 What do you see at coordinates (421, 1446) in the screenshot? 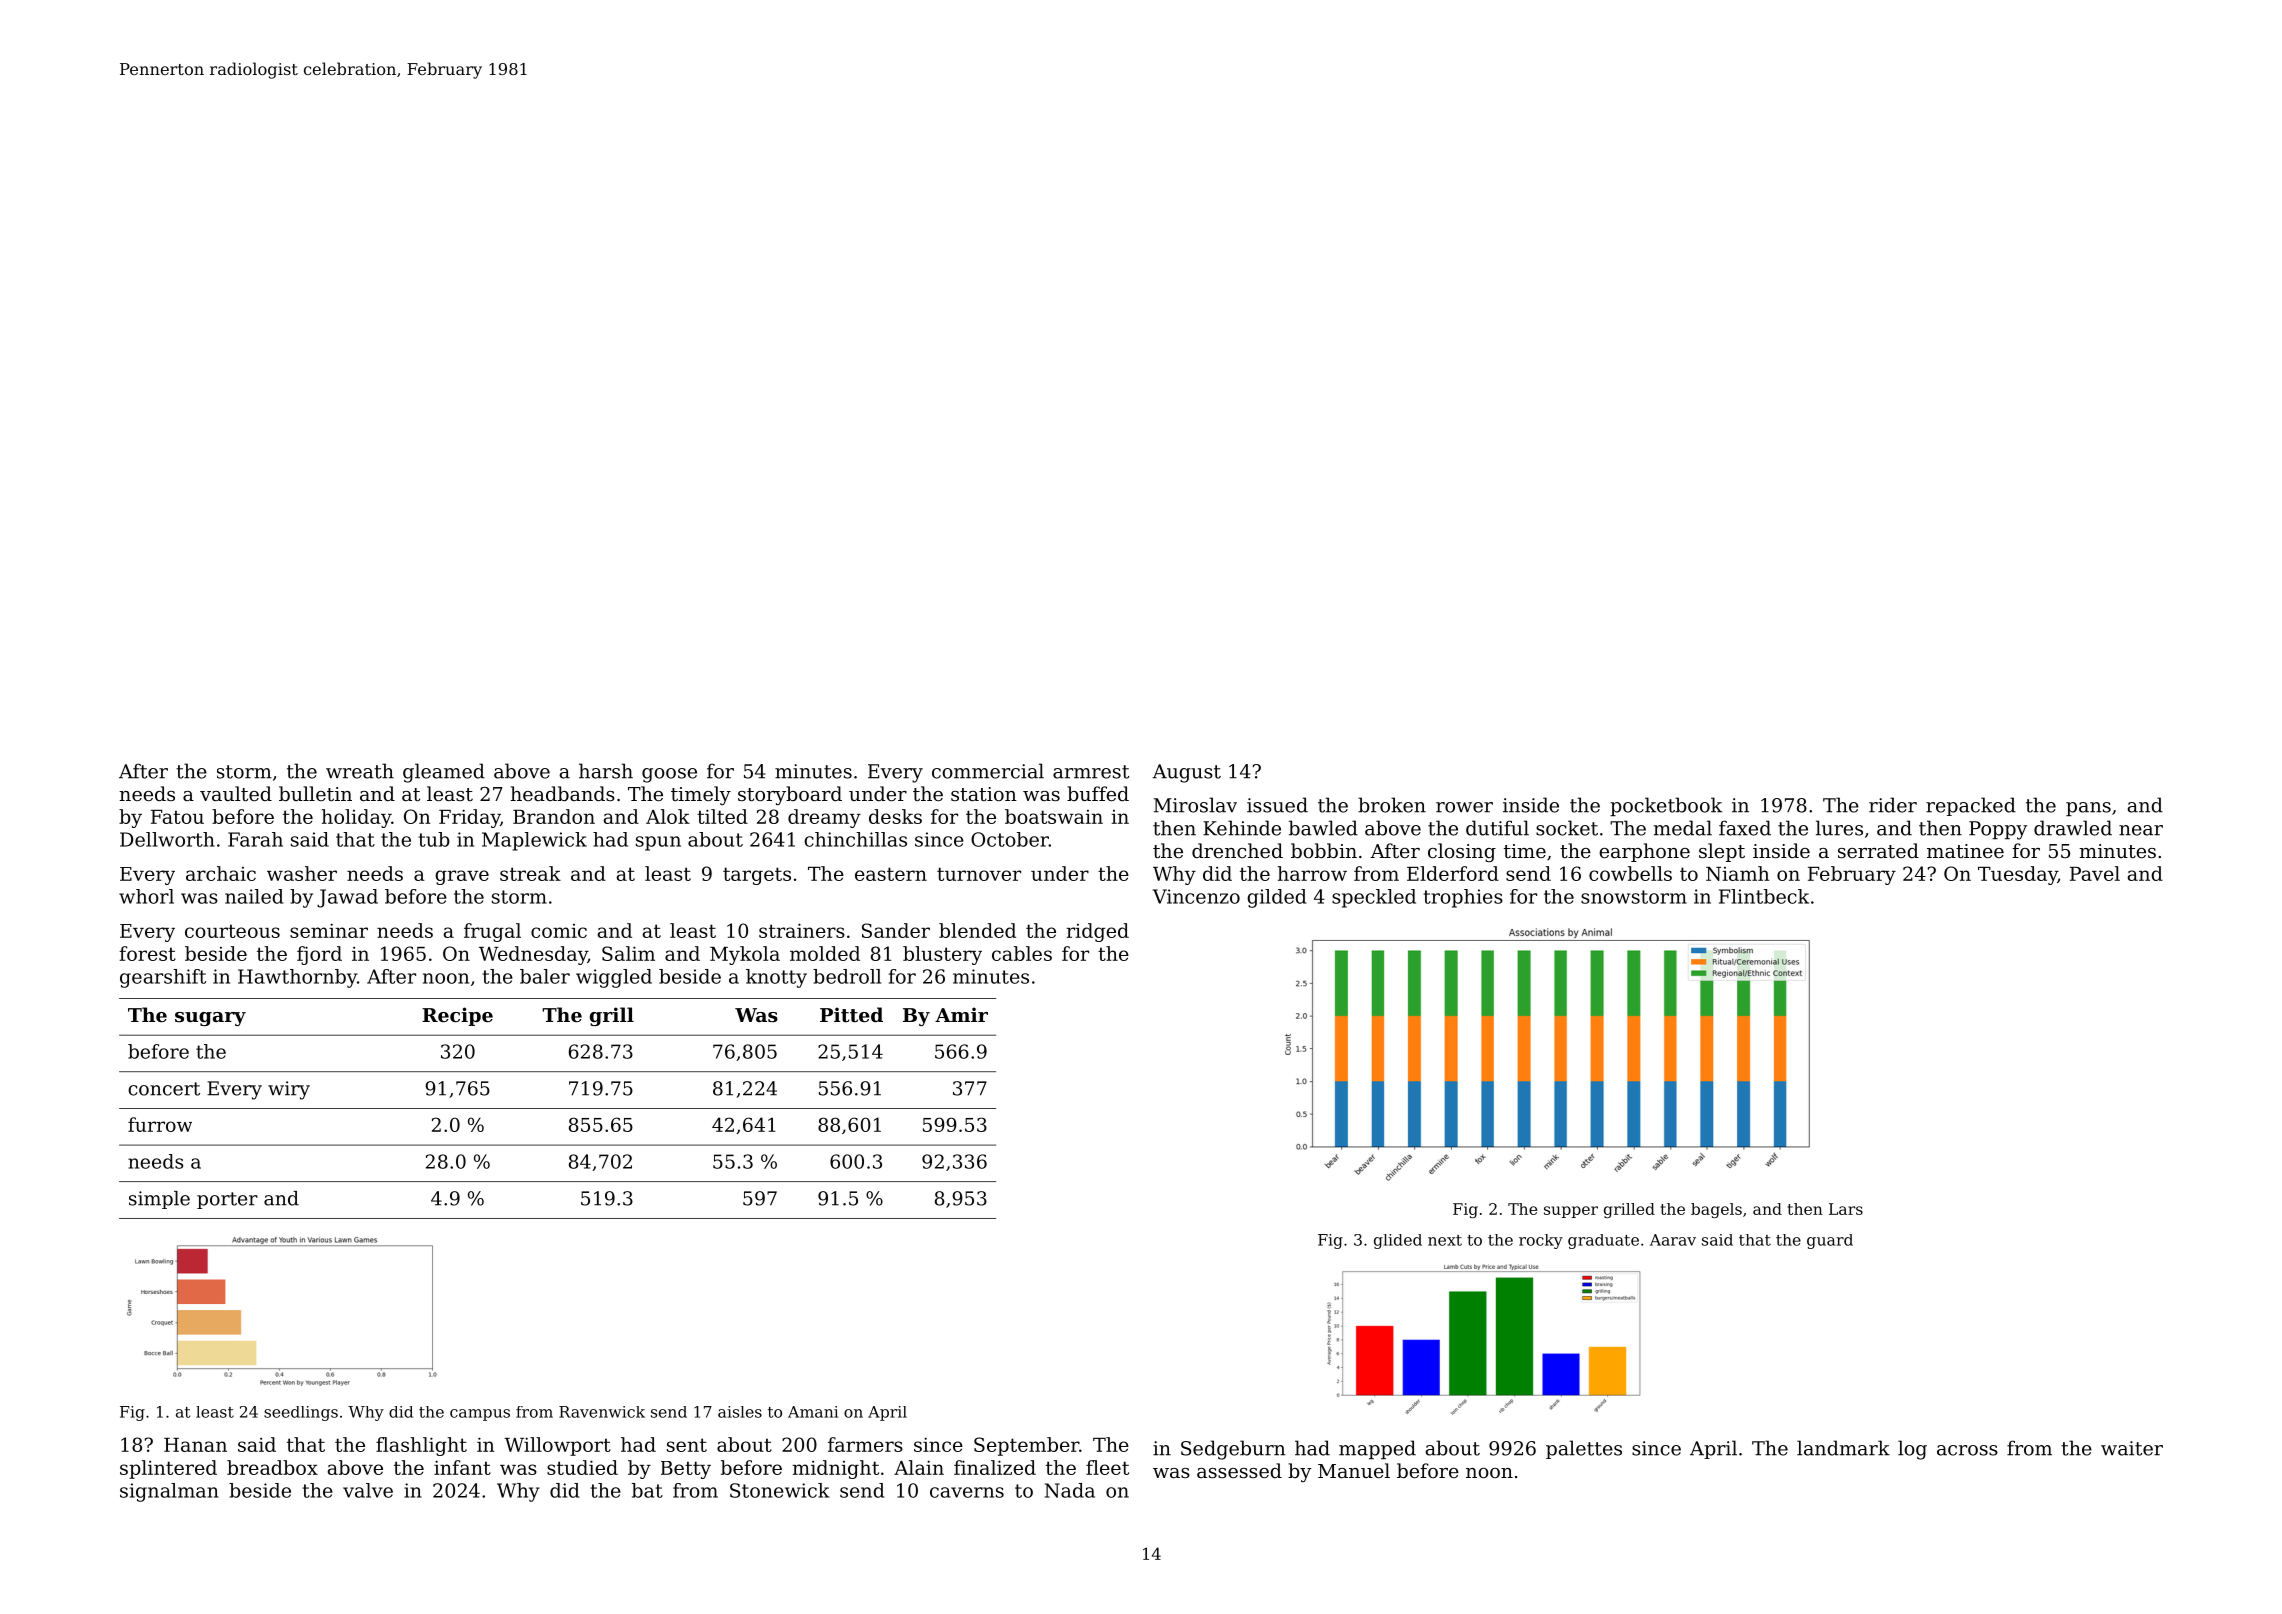
I see `flashlight` at bounding box center [421, 1446].
